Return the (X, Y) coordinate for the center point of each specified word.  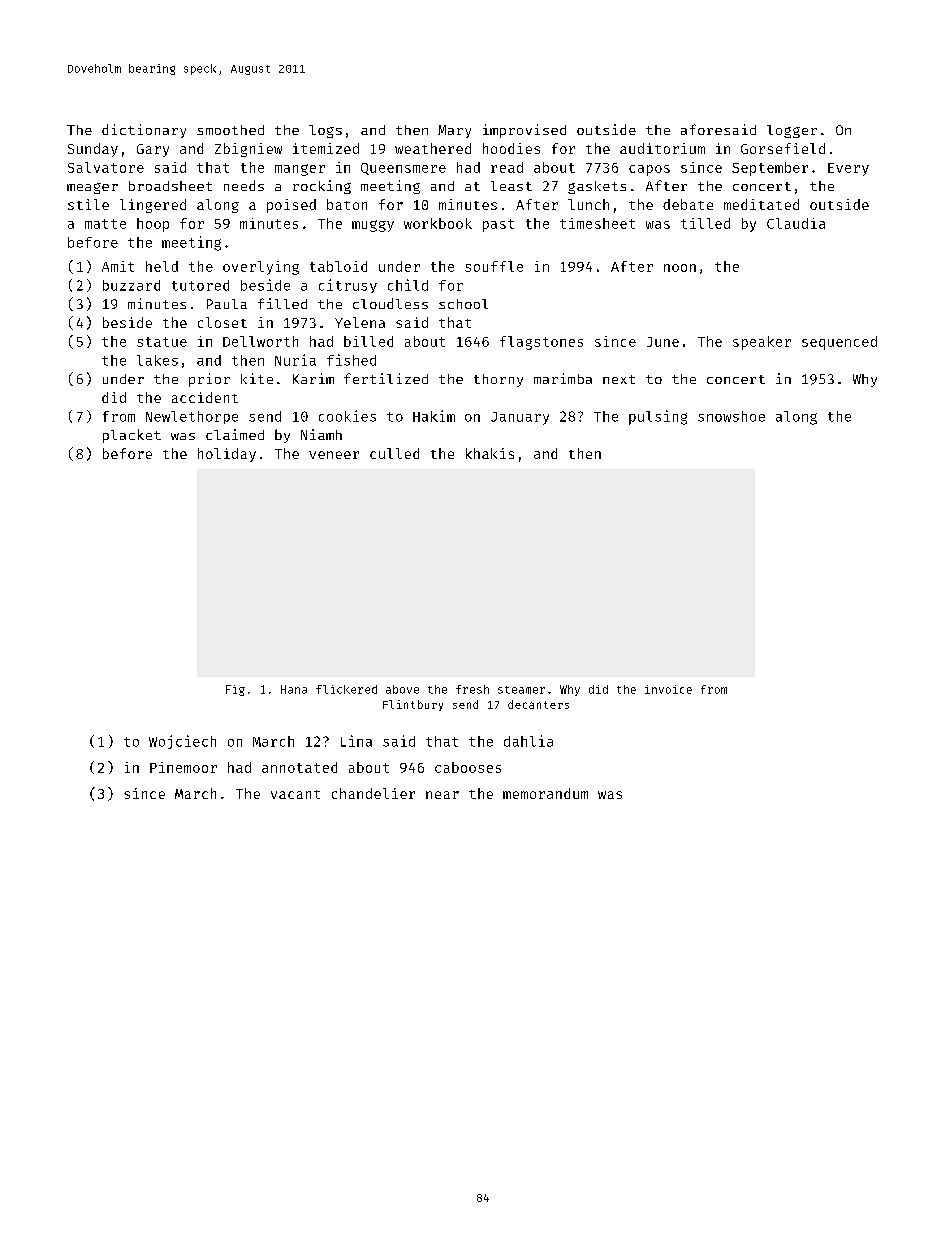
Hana (294, 689)
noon (680, 268)
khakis (490, 453)
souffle (494, 266)
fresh (472, 689)
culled (394, 453)
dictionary (144, 131)
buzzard (131, 285)
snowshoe (731, 416)
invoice (668, 689)
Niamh (321, 434)
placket (132, 436)
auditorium (662, 148)
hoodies (511, 148)
